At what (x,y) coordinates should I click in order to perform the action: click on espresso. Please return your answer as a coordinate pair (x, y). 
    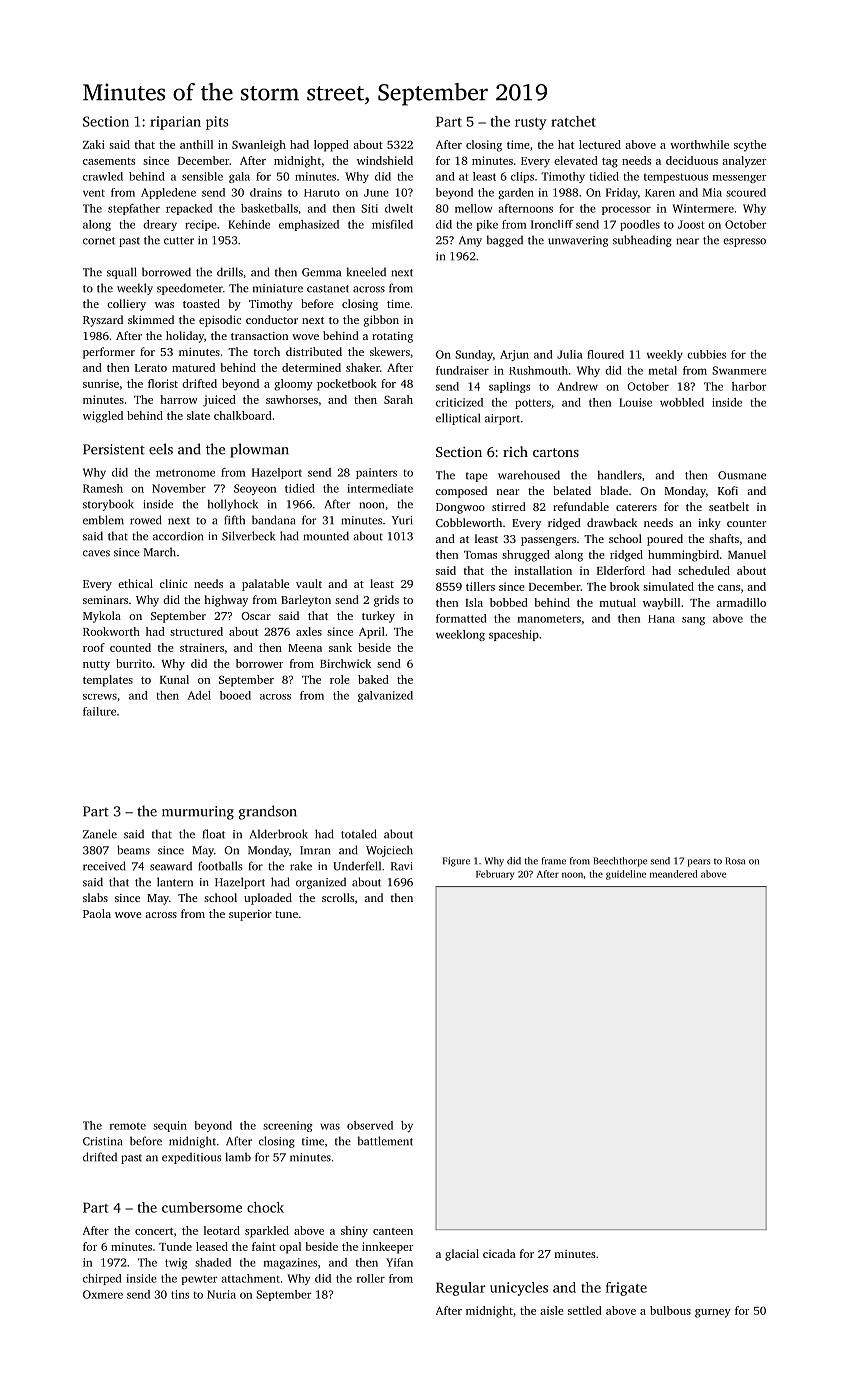
    Looking at the image, I should click on (744, 242).
